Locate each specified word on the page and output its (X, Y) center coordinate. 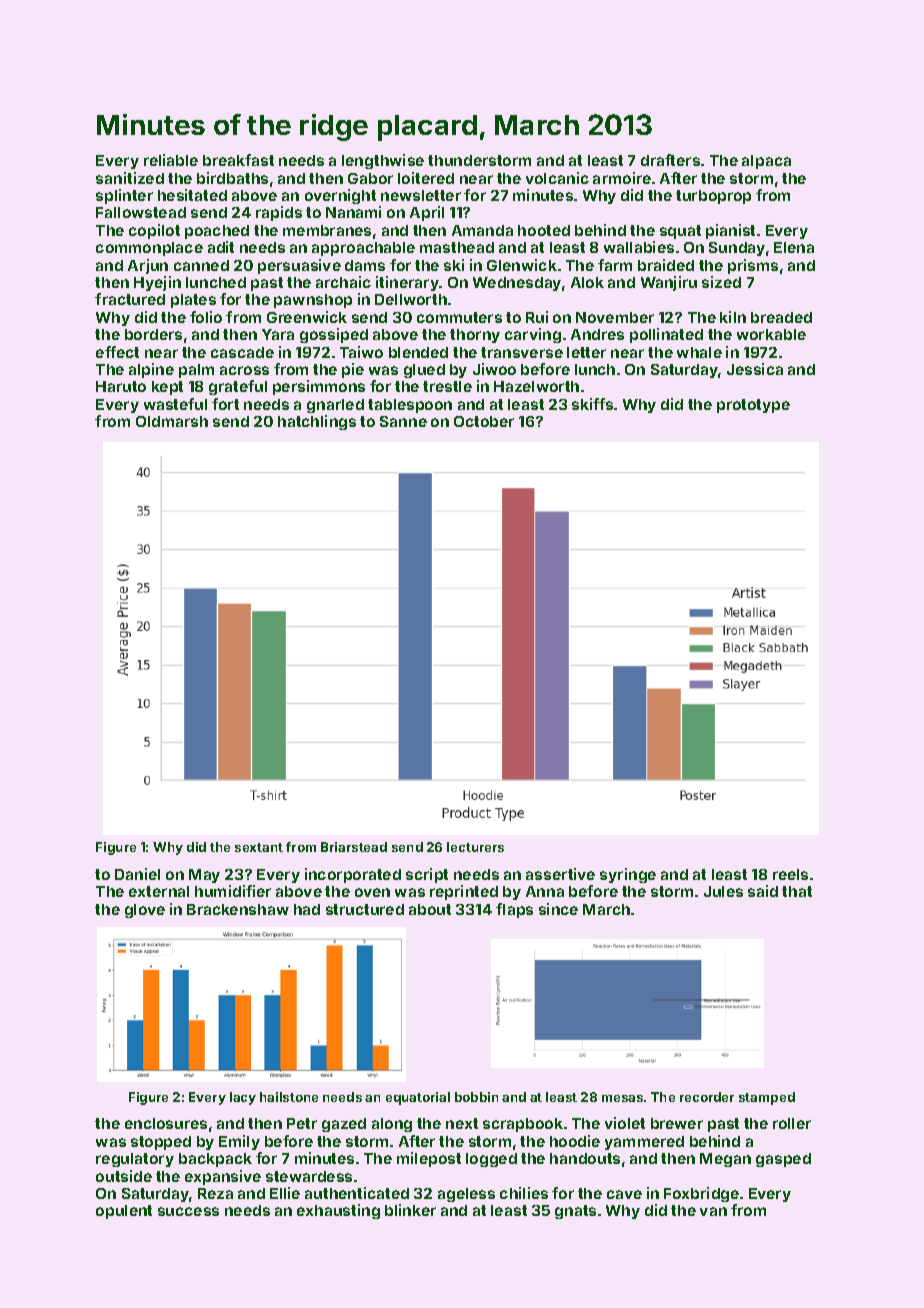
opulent (124, 1212)
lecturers (475, 847)
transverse (522, 352)
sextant (259, 847)
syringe (628, 875)
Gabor (370, 178)
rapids (279, 213)
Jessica (755, 369)
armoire (622, 178)
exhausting (338, 1211)
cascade (242, 352)
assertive (560, 874)
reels (790, 874)
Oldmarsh (172, 421)
